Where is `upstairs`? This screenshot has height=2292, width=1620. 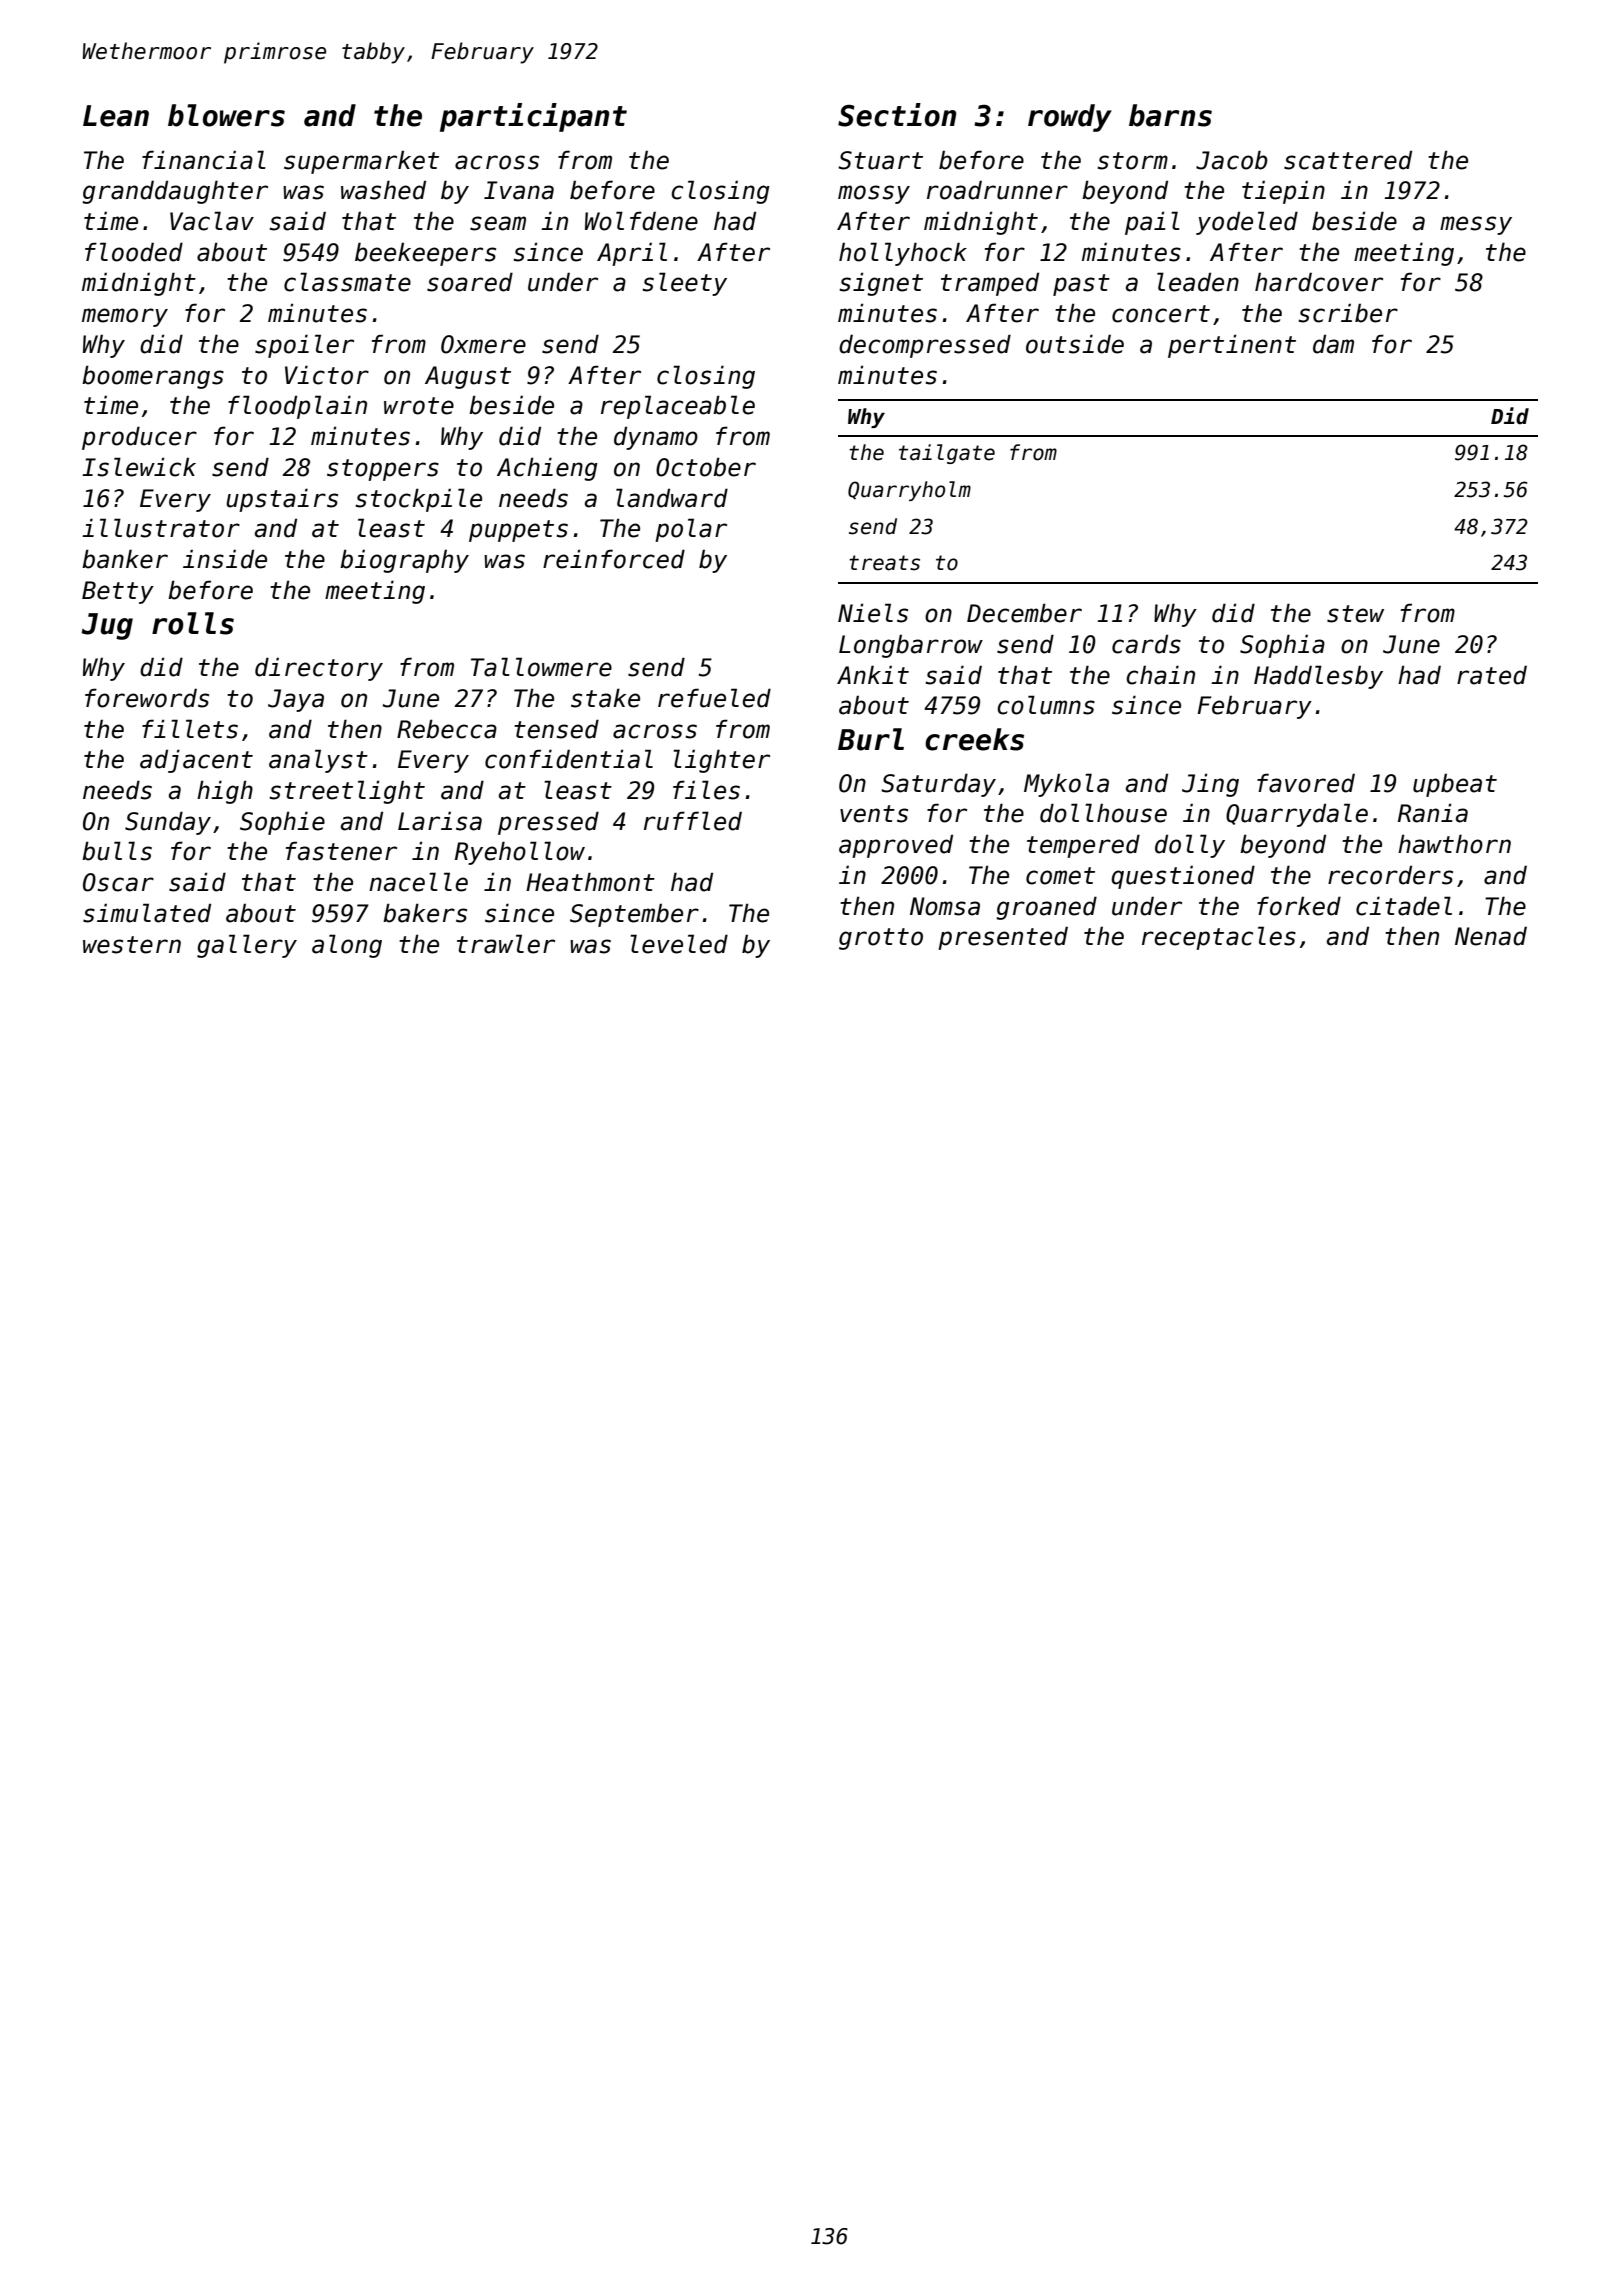 upstairs is located at coordinates (282, 500).
